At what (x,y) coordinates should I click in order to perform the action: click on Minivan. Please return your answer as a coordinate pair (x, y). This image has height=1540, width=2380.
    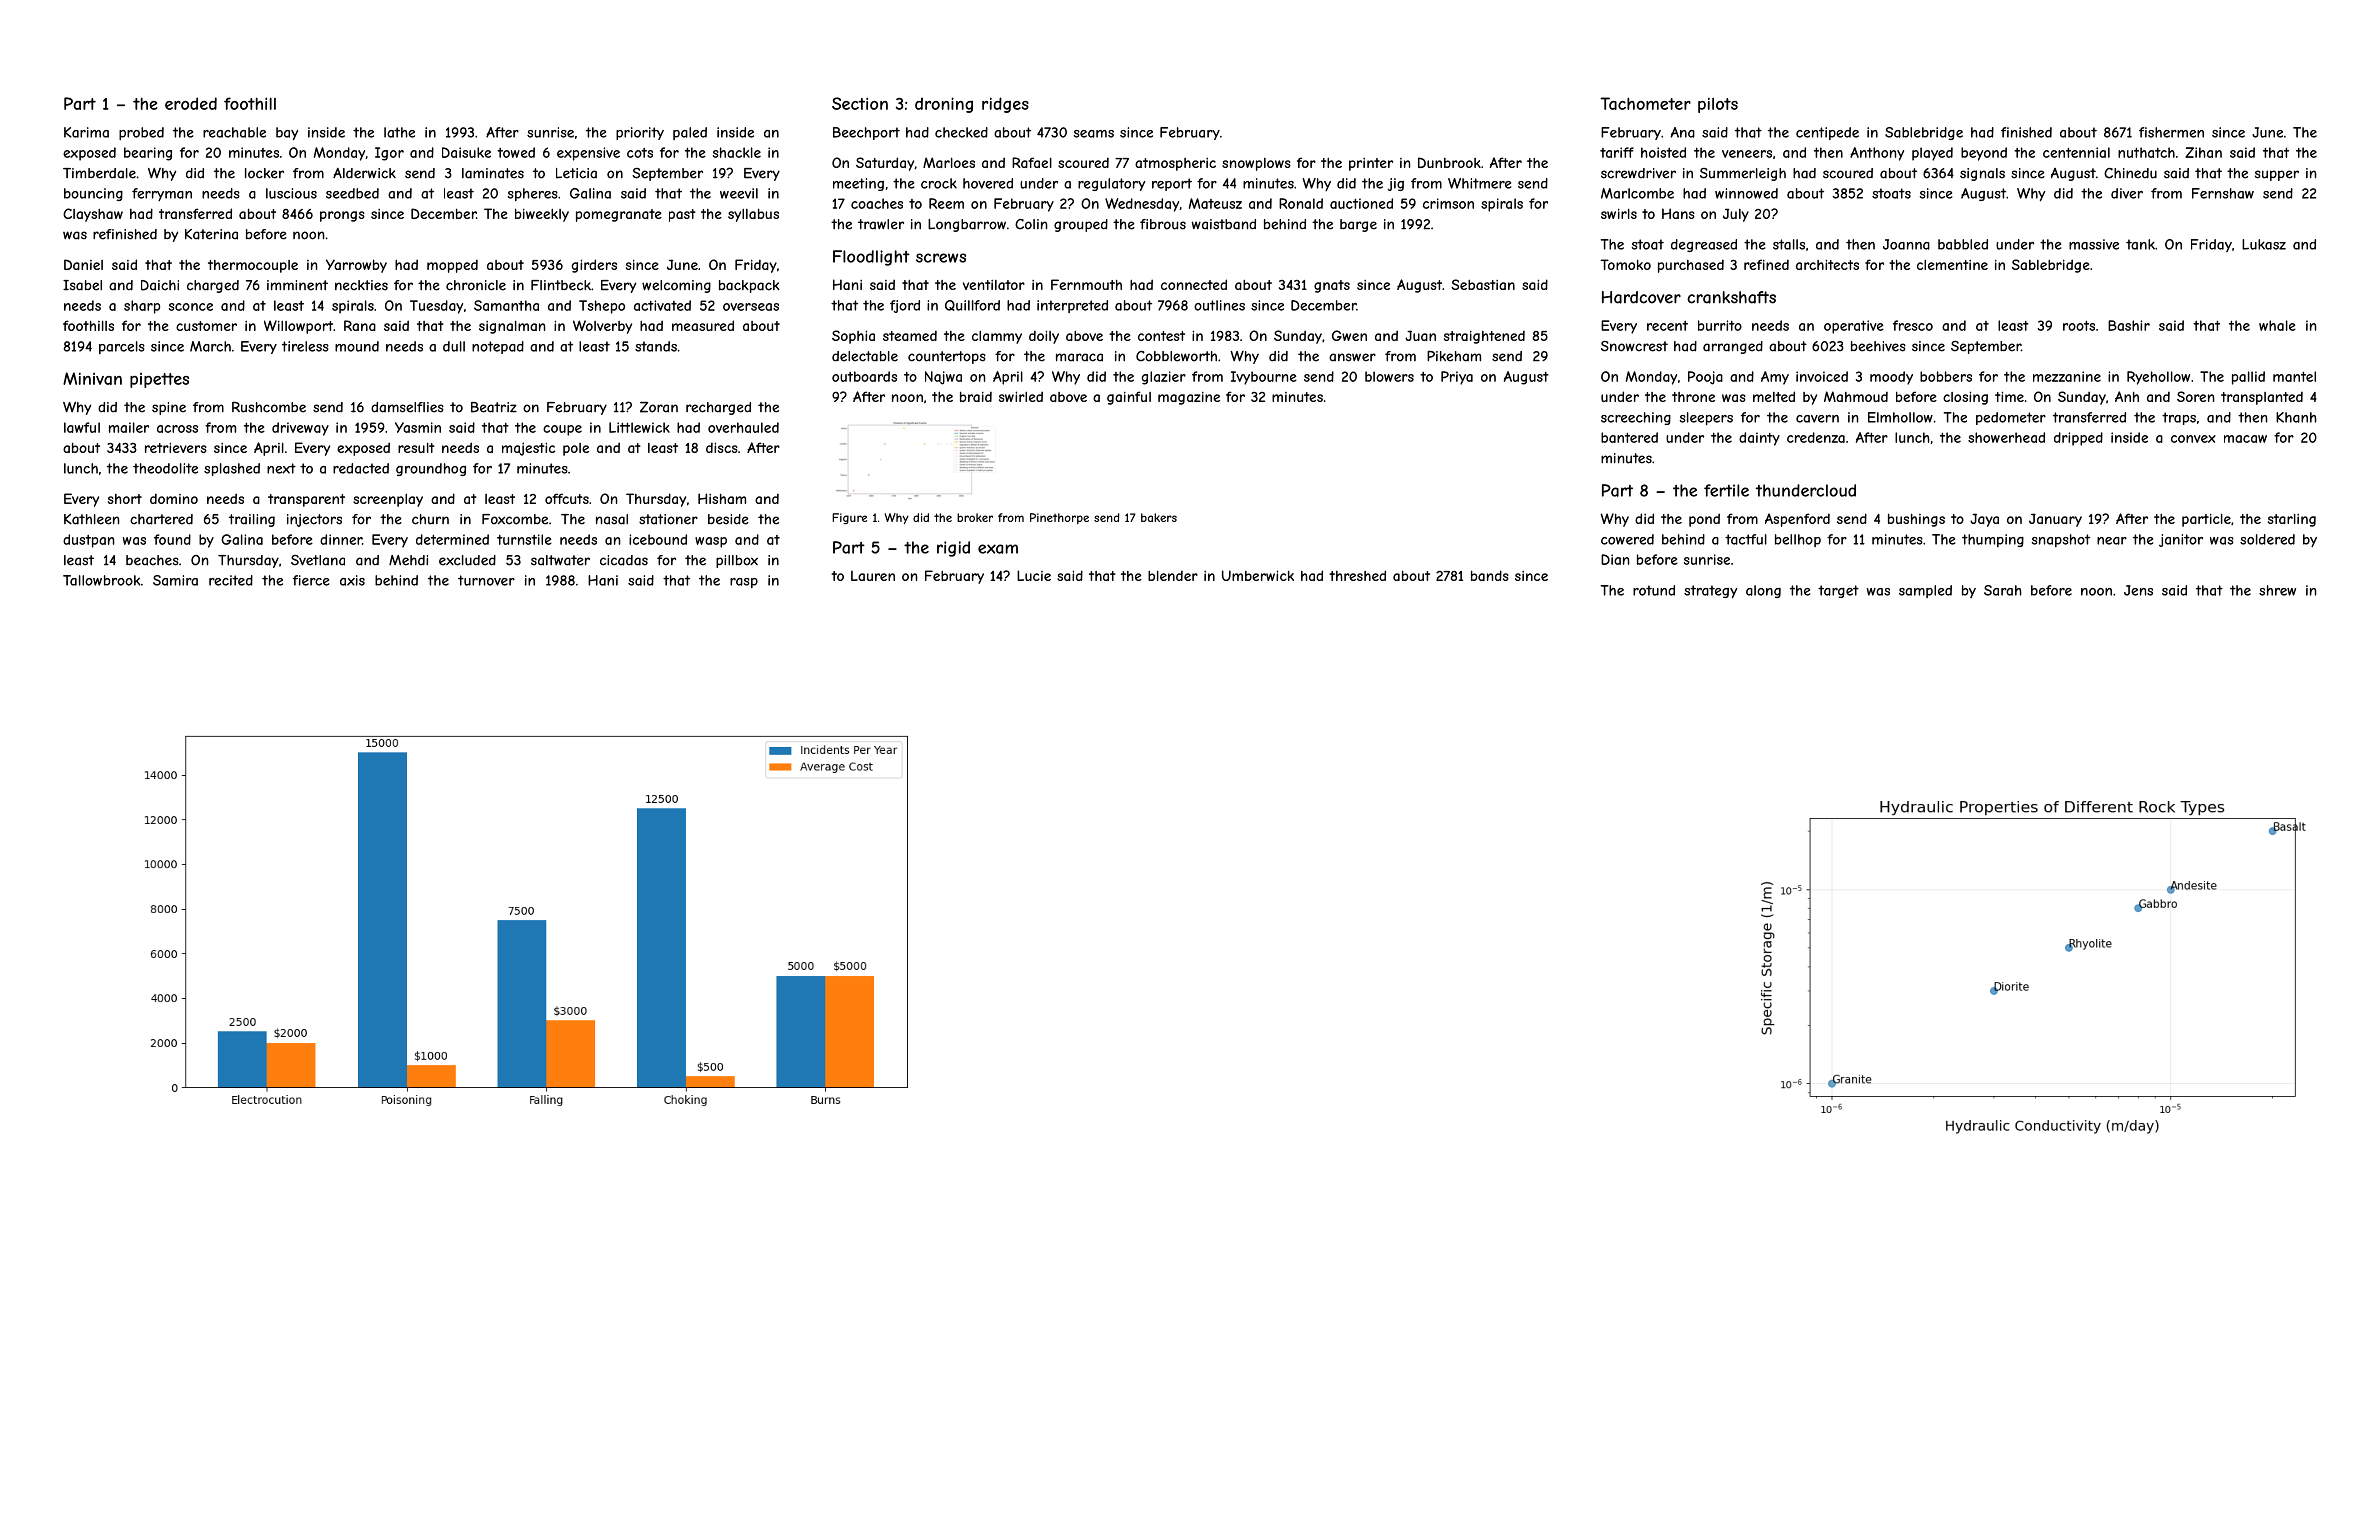
    Looking at the image, I should click on (92, 378).
